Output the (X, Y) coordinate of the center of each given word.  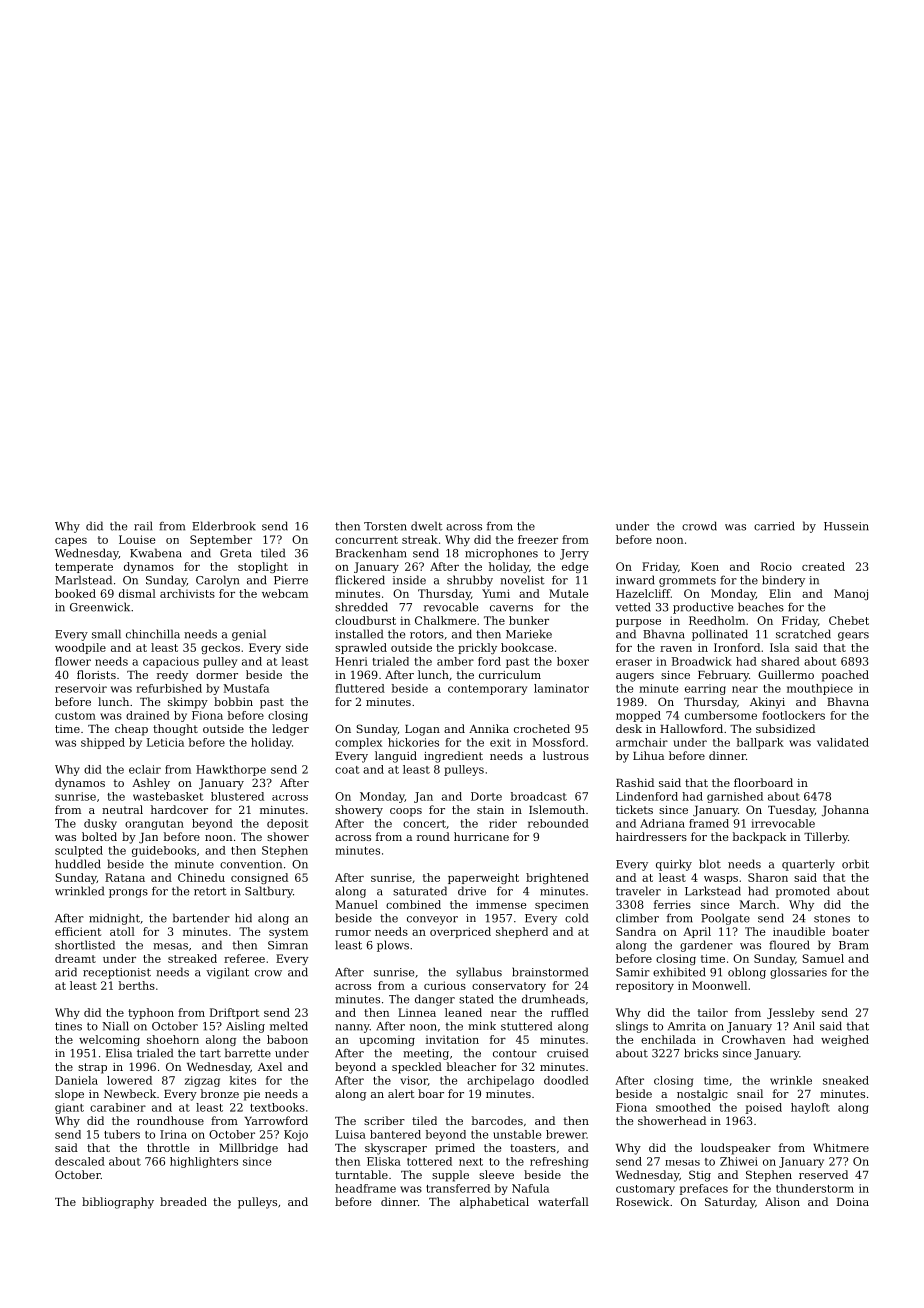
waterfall (563, 1201)
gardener (706, 946)
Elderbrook (224, 526)
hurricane (481, 836)
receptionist (117, 973)
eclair (145, 769)
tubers (122, 1134)
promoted (802, 892)
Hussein (846, 526)
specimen (562, 905)
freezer (538, 539)
